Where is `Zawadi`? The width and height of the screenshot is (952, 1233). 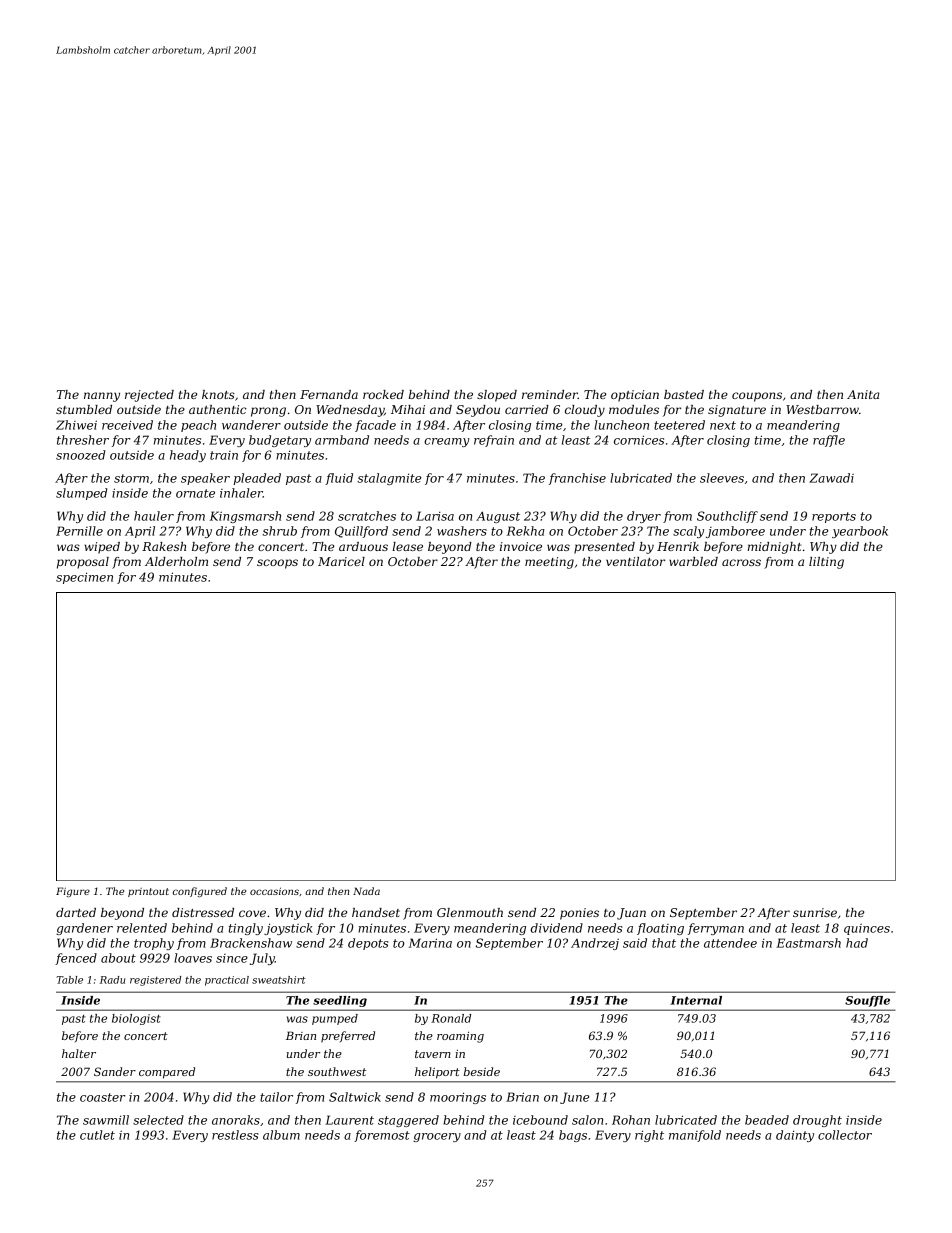 Zawadi is located at coordinates (831, 478).
